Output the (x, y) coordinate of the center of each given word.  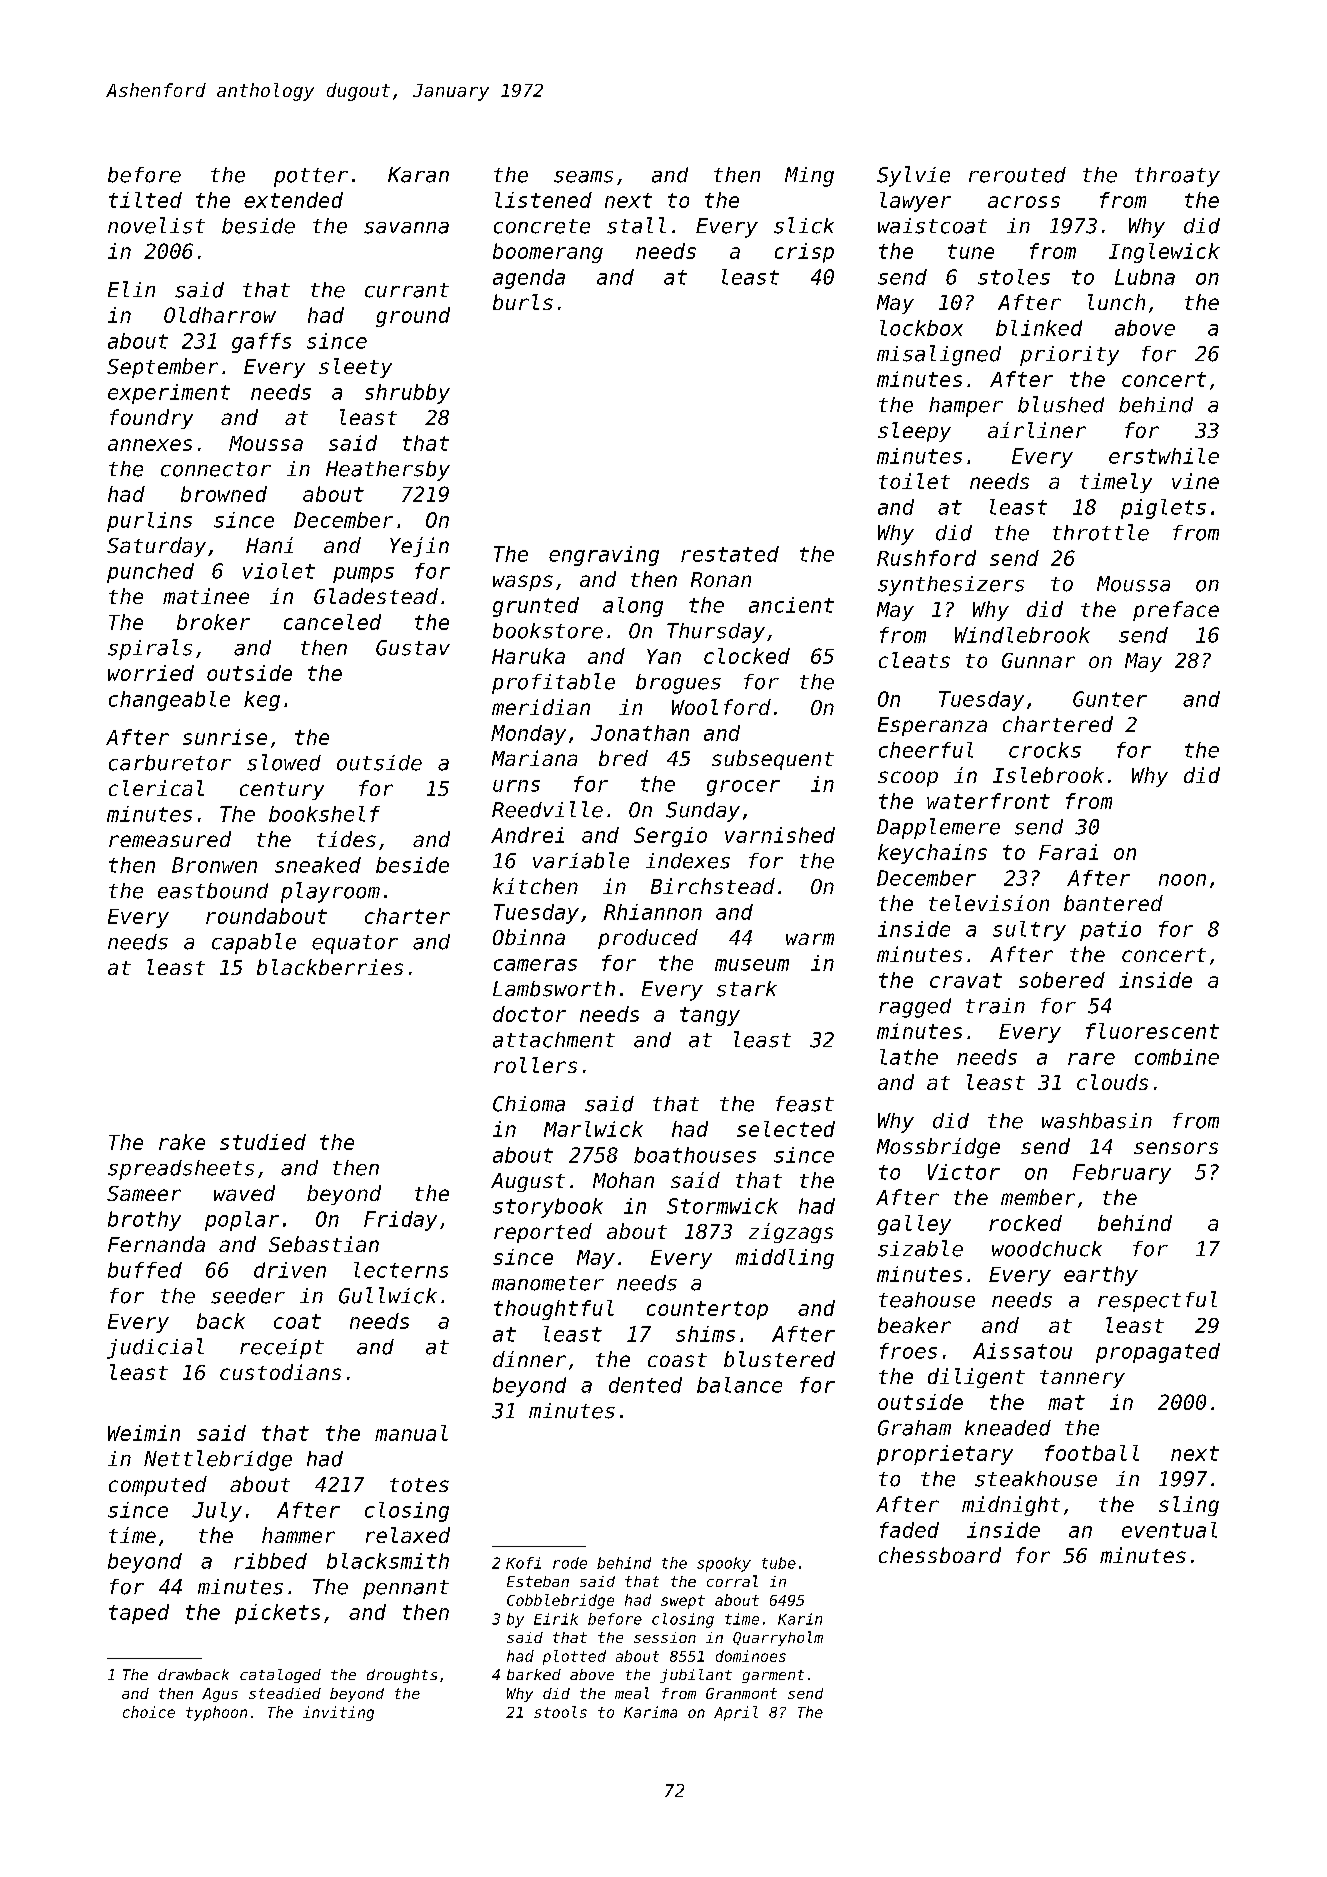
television (989, 903)
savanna (406, 228)
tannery (1082, 1379)
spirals (150, 649)
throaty (1177, 177)
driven (290, 1270)
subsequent (773, 760)
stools (560, 1712)
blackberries (330, 967)
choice (149, 1712)
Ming (809, 177)
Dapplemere (938, 828)
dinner (529, 1359)
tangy (710, 1016)
